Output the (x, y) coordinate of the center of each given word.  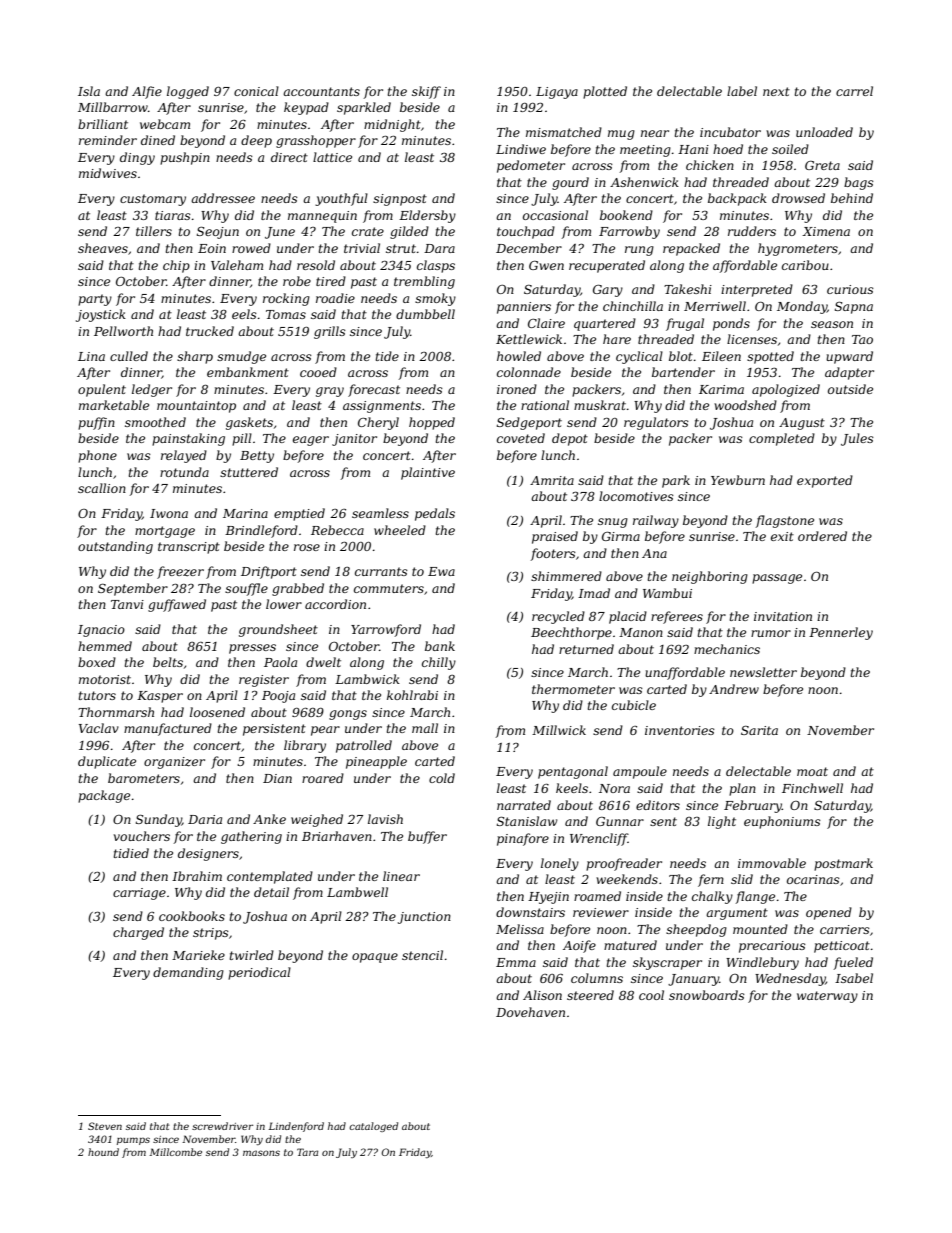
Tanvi (127, 604)
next (776, 91)
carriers (845, 929)
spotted (770, 357)
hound (103, 1152)
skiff (426, 92)
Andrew (734, 689)
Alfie (147, 92)
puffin (96, 423)
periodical (259, 973)
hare (617, 339)
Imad (594, 593)
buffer (427, 837)
